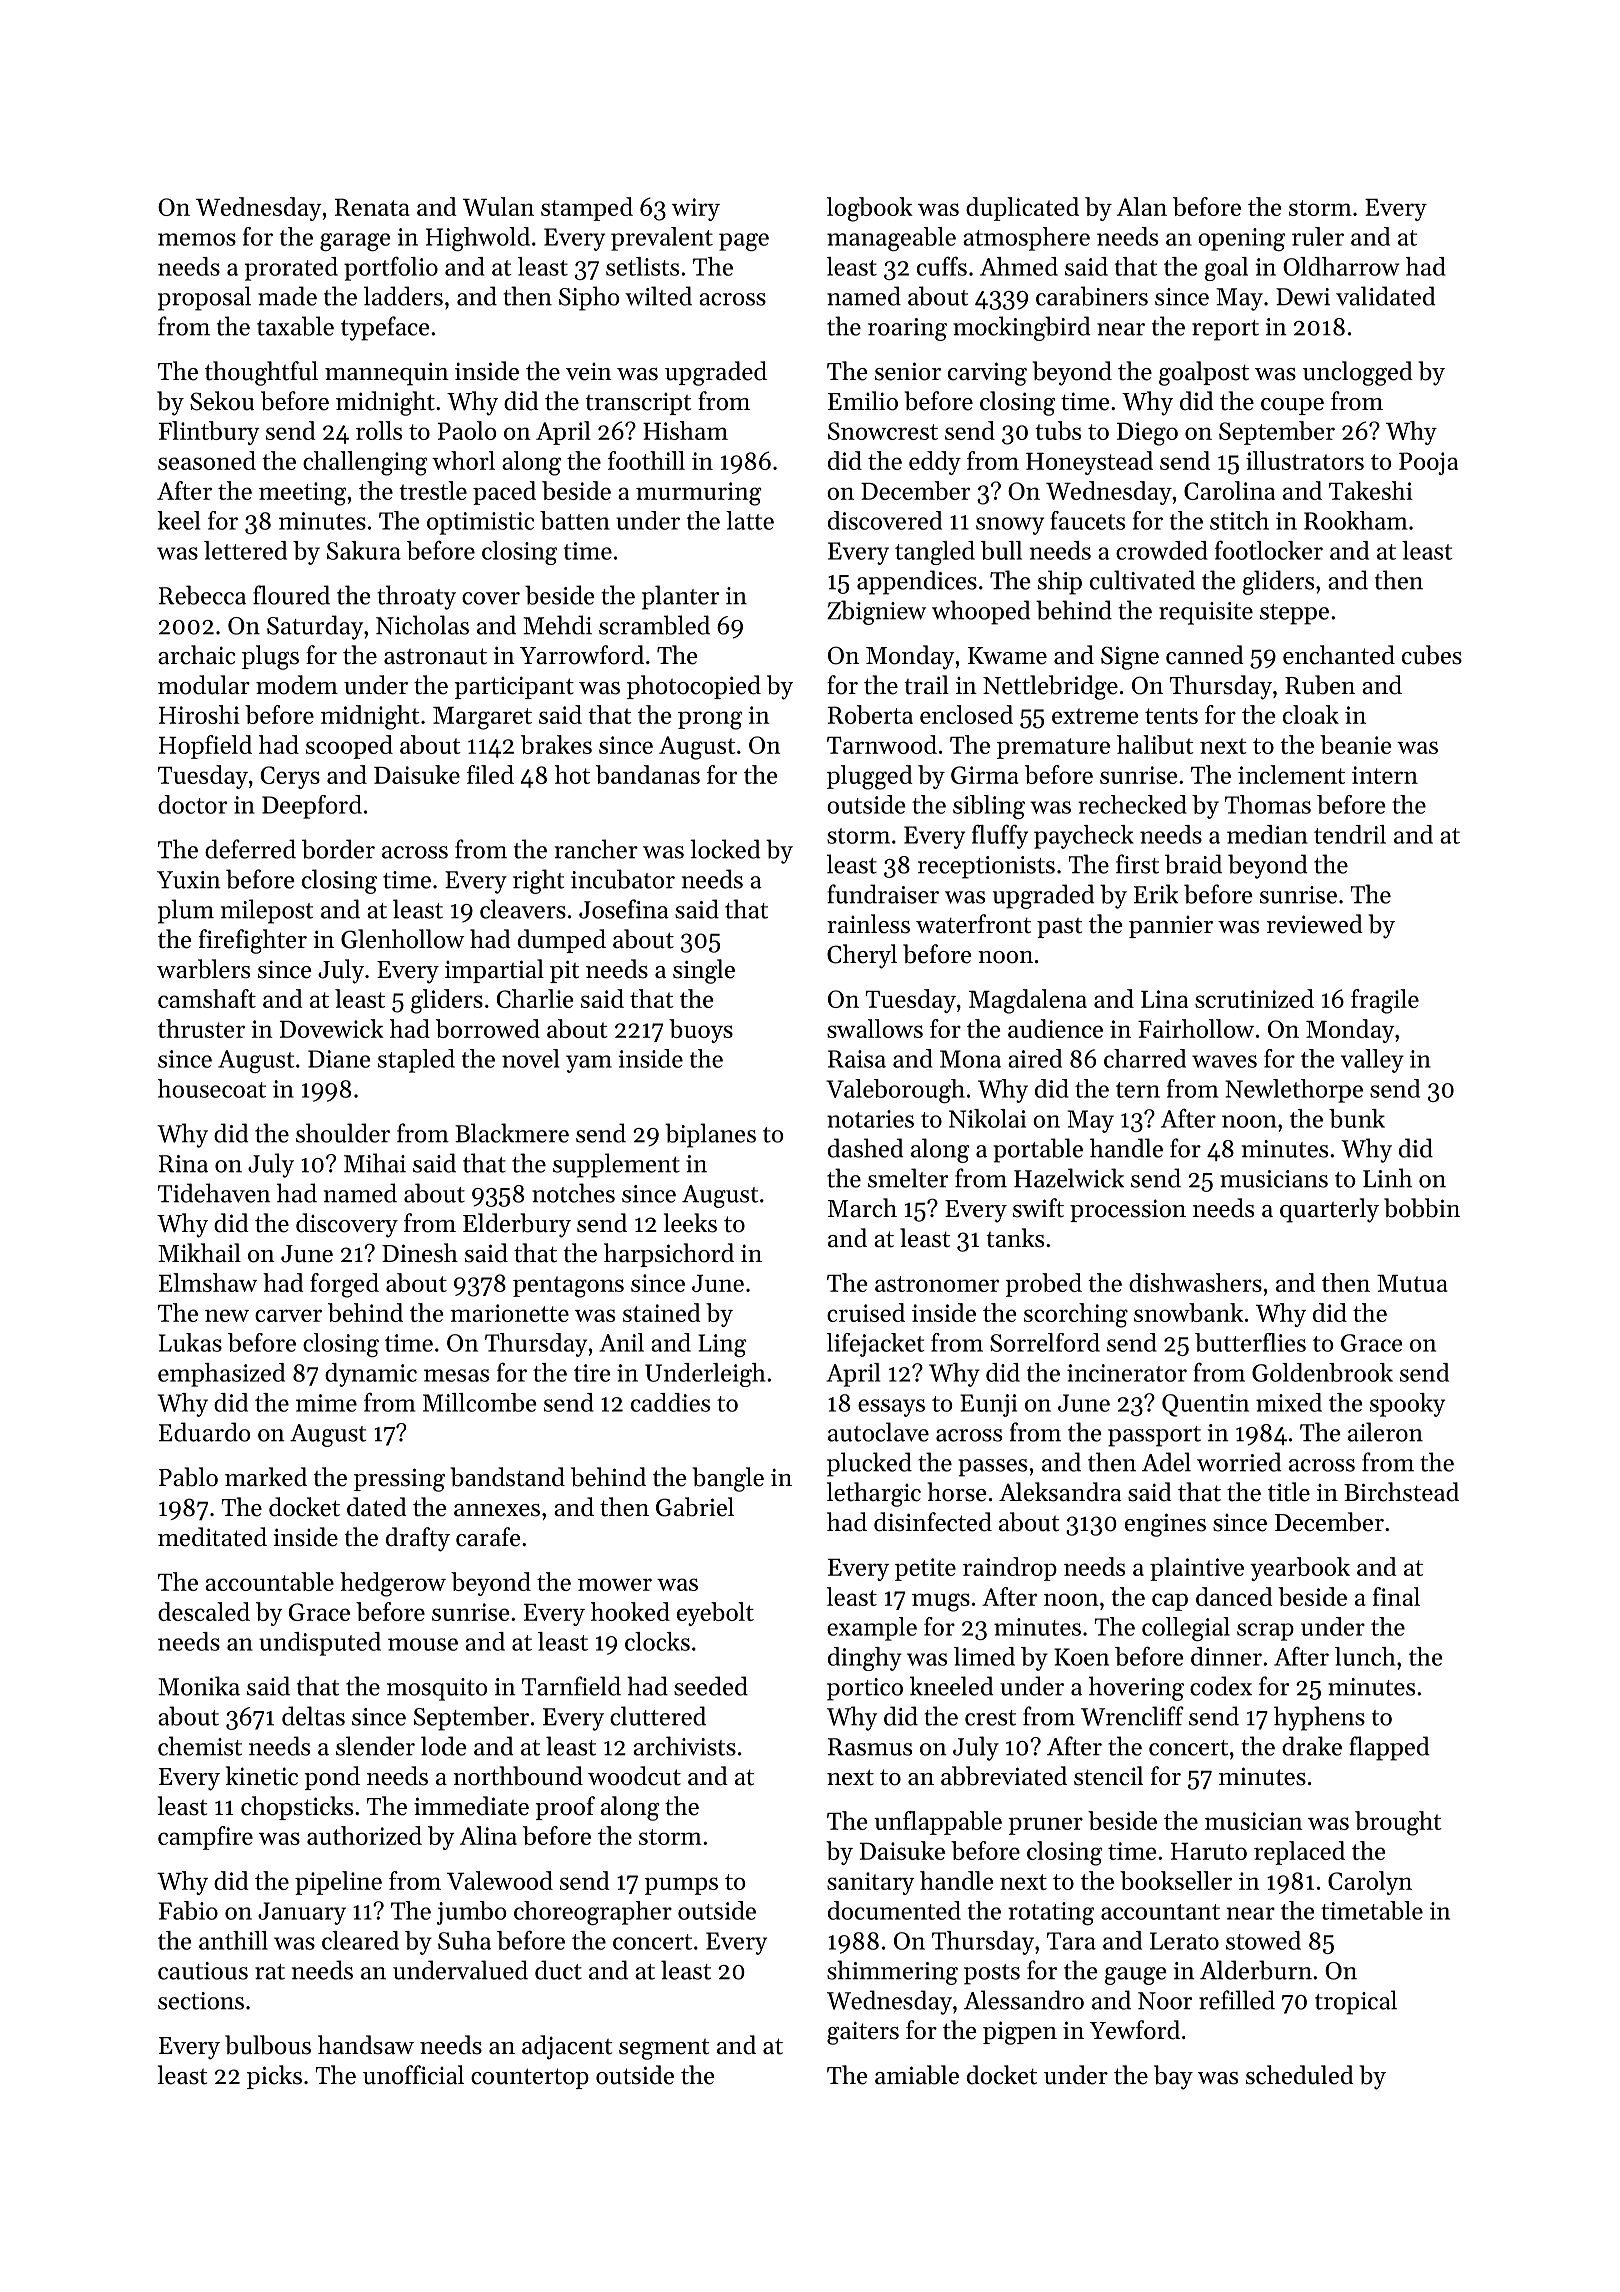 This page has width=1620, height=2292. I want to click on wiry, so click(696, 209).
